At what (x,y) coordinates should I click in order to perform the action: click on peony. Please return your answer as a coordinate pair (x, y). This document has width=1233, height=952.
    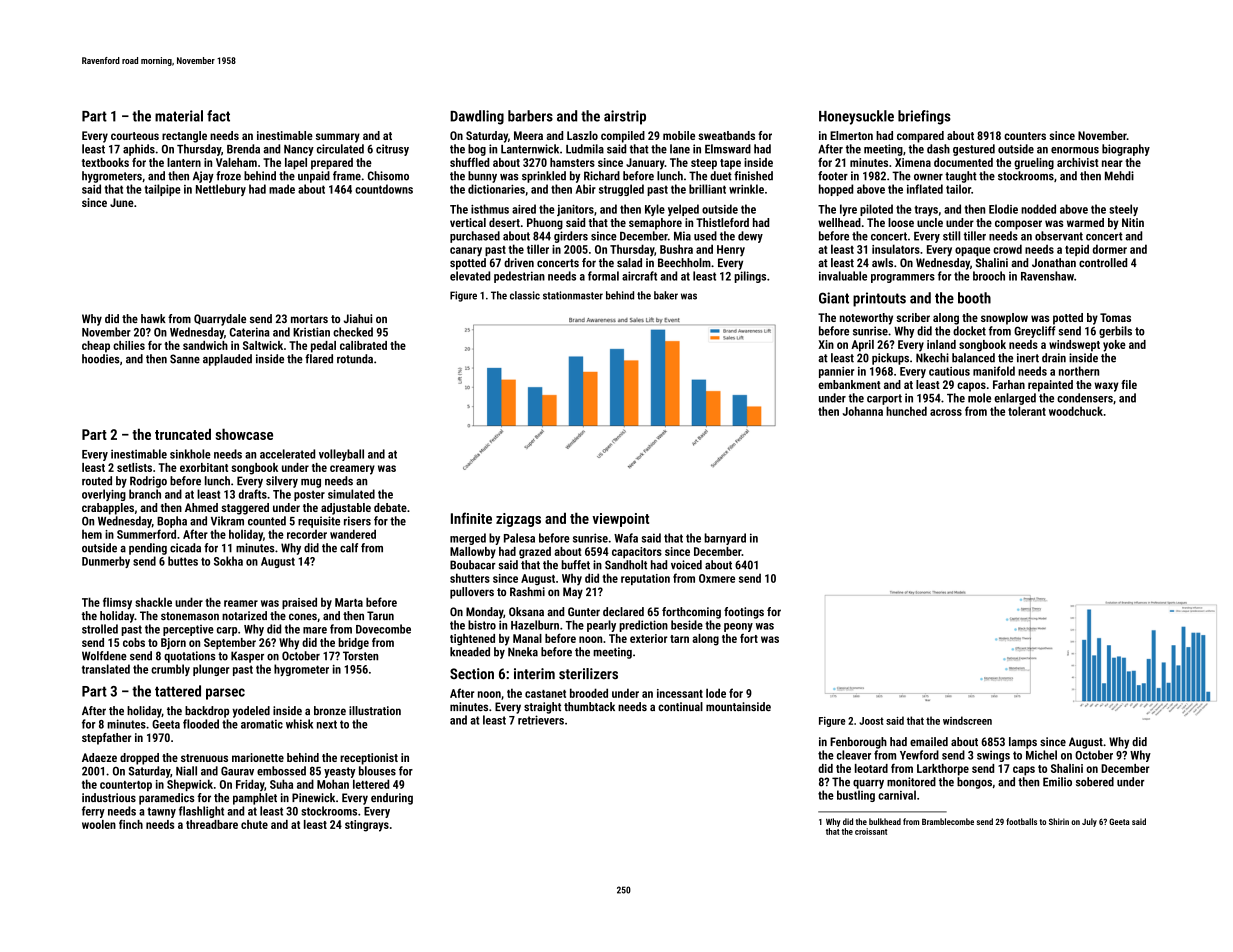
    Looking at the image, I should click on (738, 627).
